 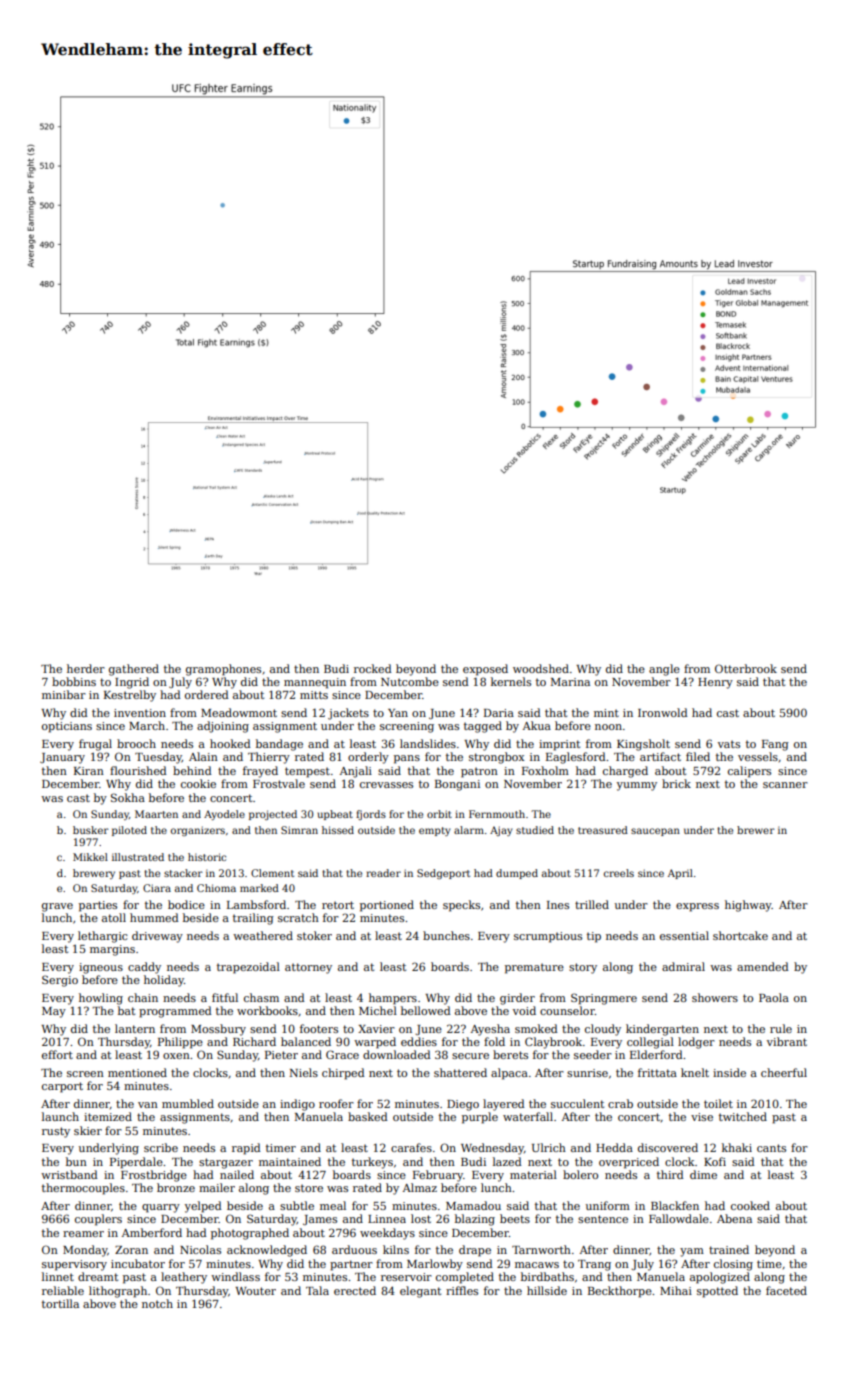 I want to click on photographed, so click(x=250, y=1234).
